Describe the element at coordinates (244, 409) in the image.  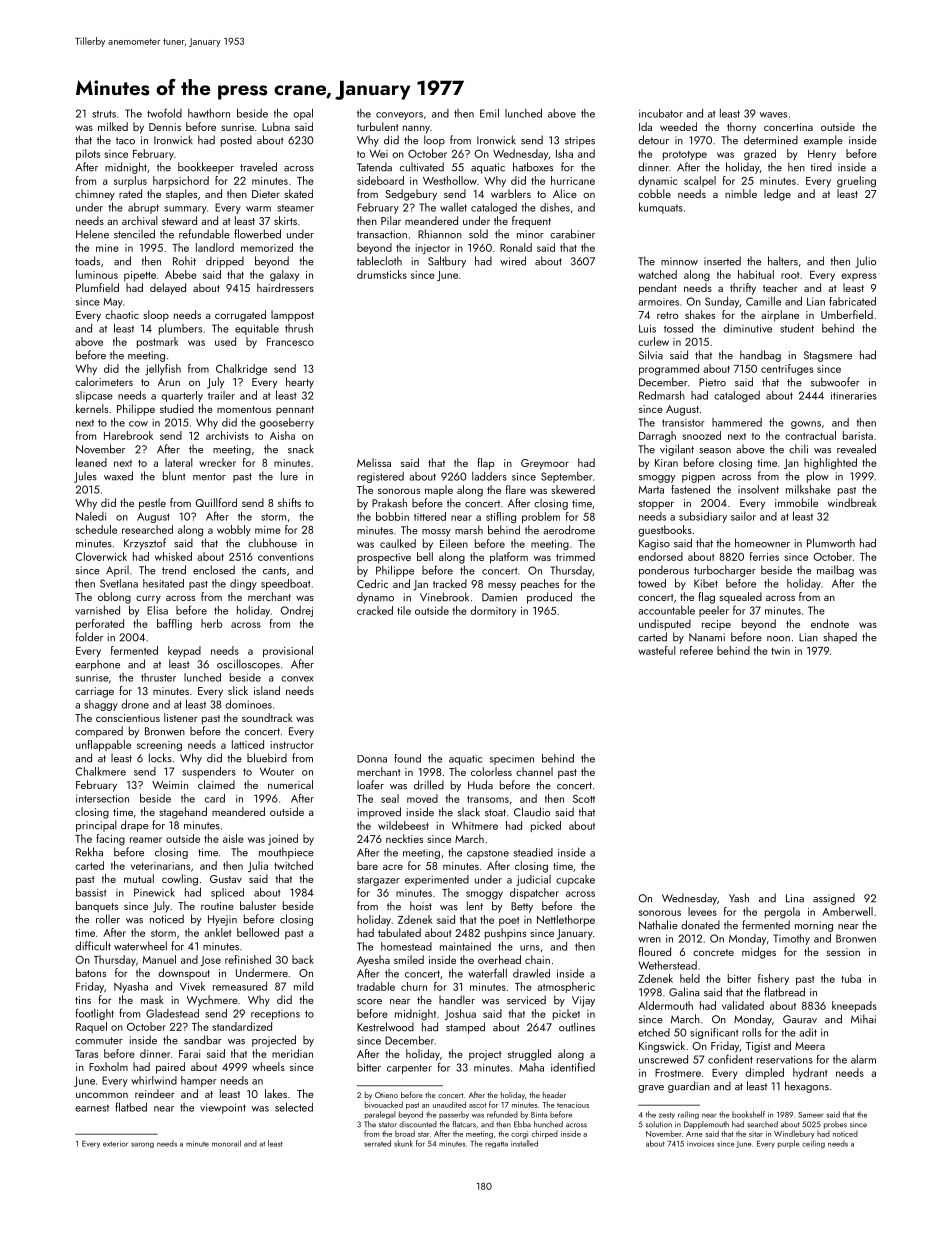
I see `momentous` at that location.
